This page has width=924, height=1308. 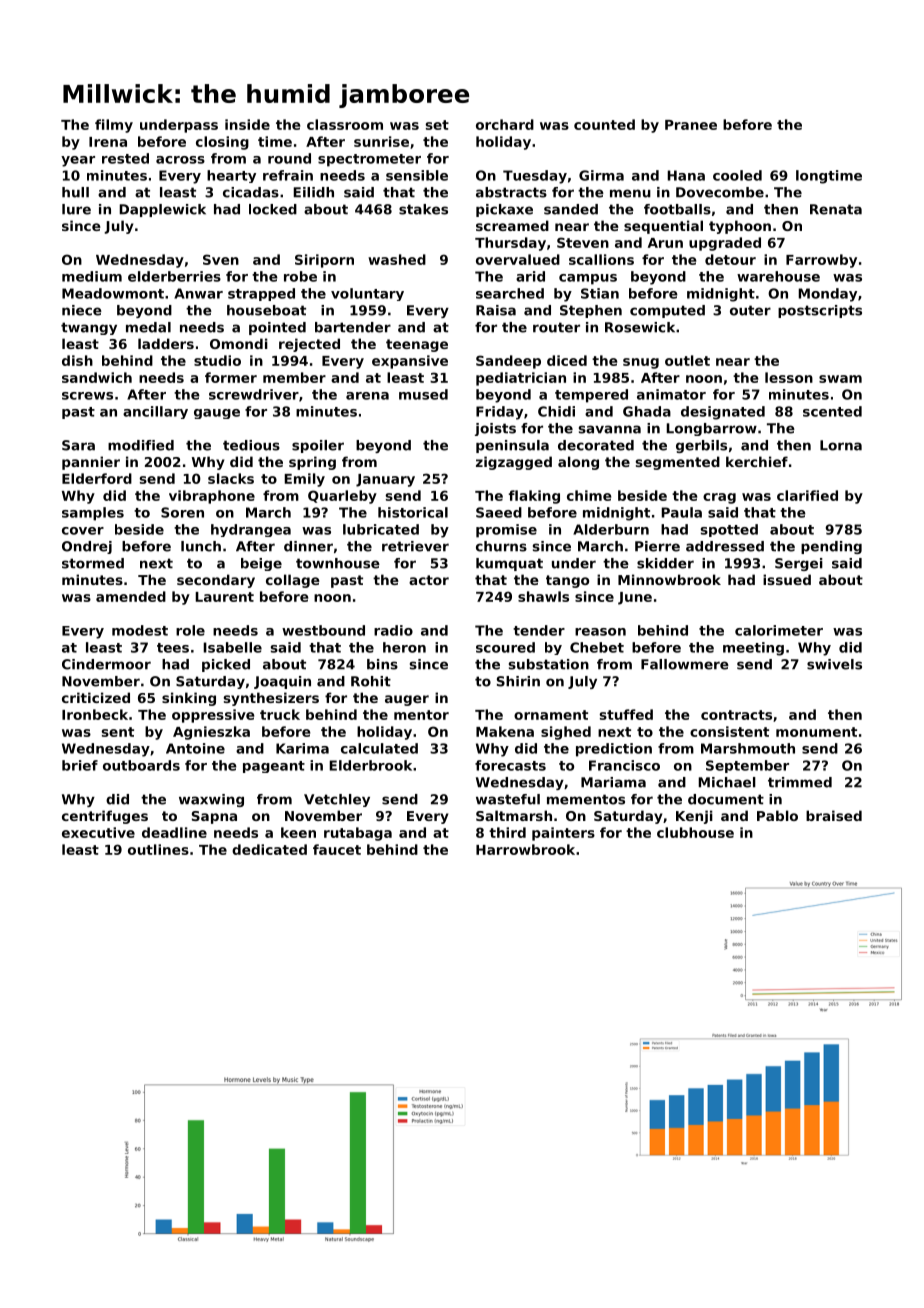 I want to click on Sandeep, so click(x=508, y=362).
